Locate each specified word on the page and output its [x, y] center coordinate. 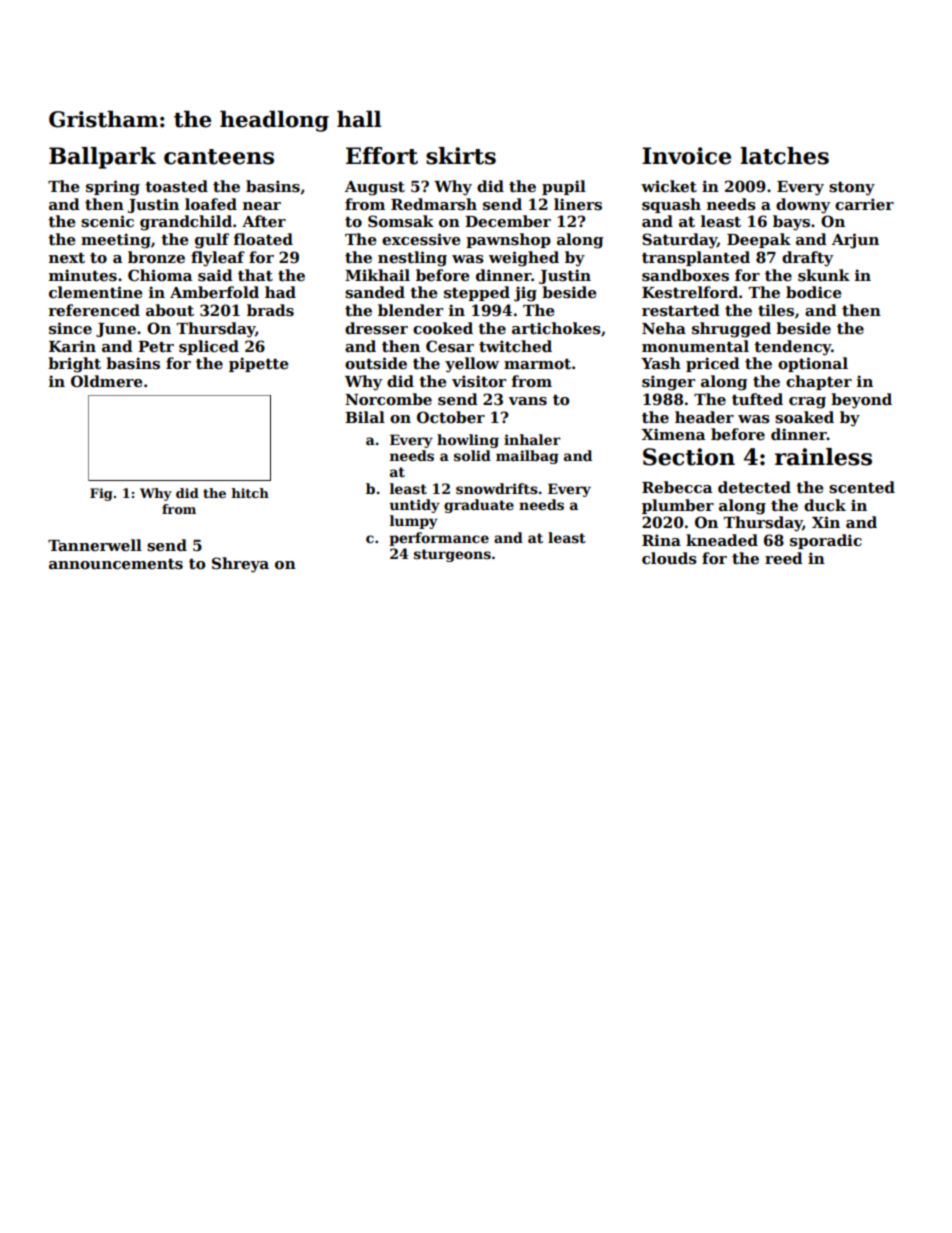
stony [852, 189]
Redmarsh [434, 204]
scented [862, 487]
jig [525, 294]
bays [791, 223]
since [70, 328]
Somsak [401, 221]
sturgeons [452, 555]
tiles [776, 310]
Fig [101, 494]
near [262, 206]
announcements [116, 564]
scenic [107, 221]
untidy [414, 506]
